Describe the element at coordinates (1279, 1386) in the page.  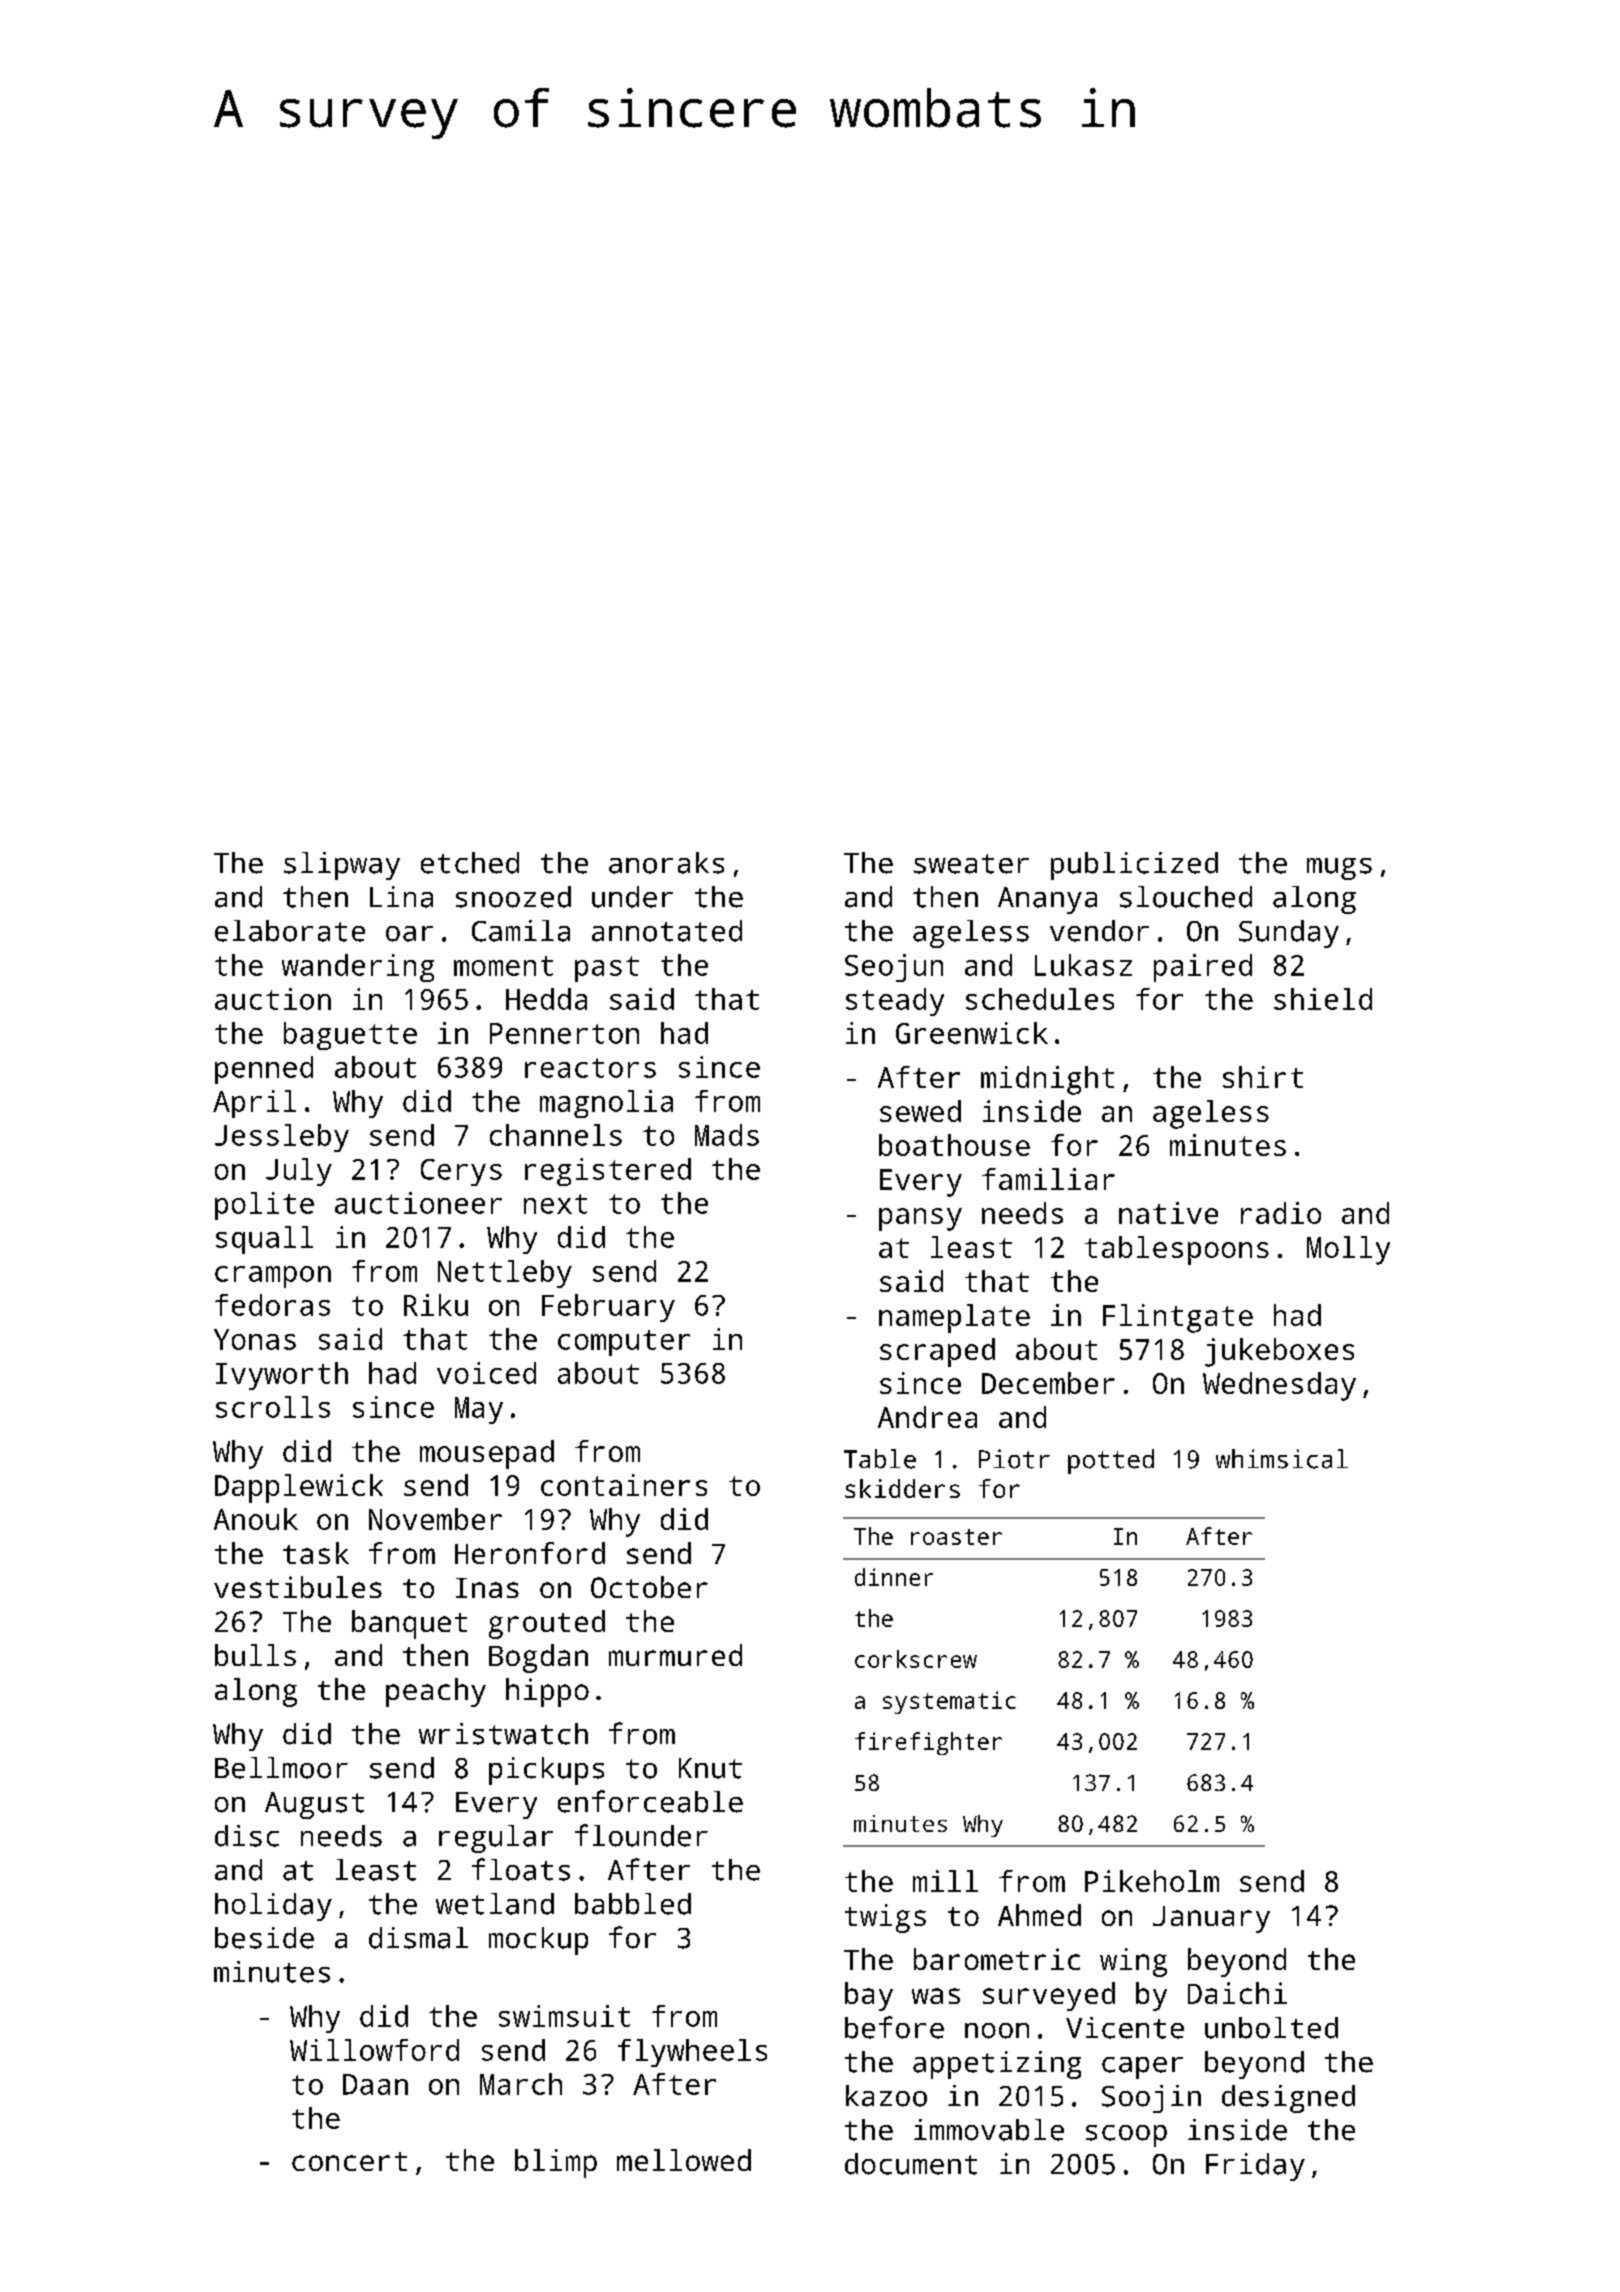
I see `Wednesday` at that location.
